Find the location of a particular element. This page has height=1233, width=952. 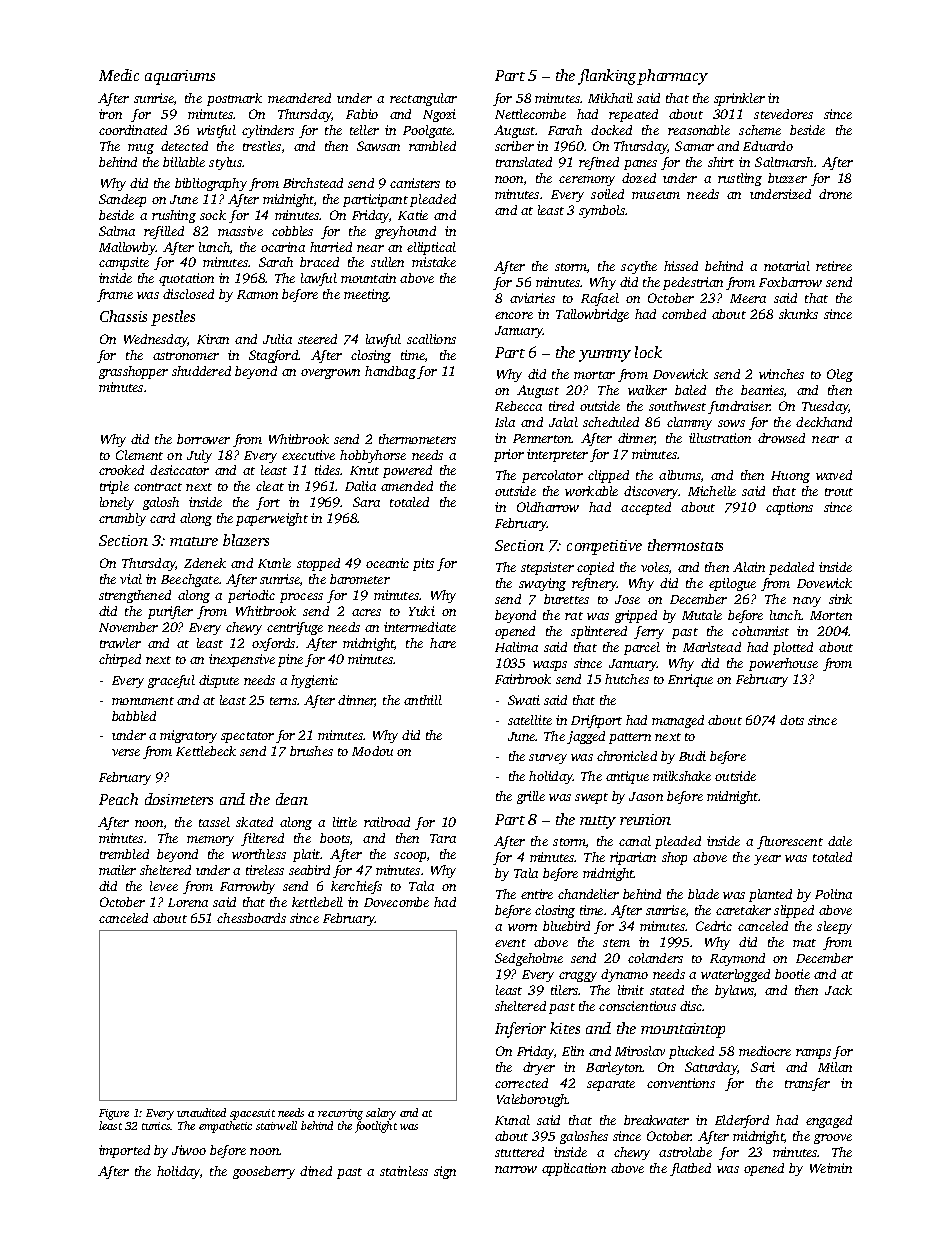

managed is located at coordinates (678, 721).
